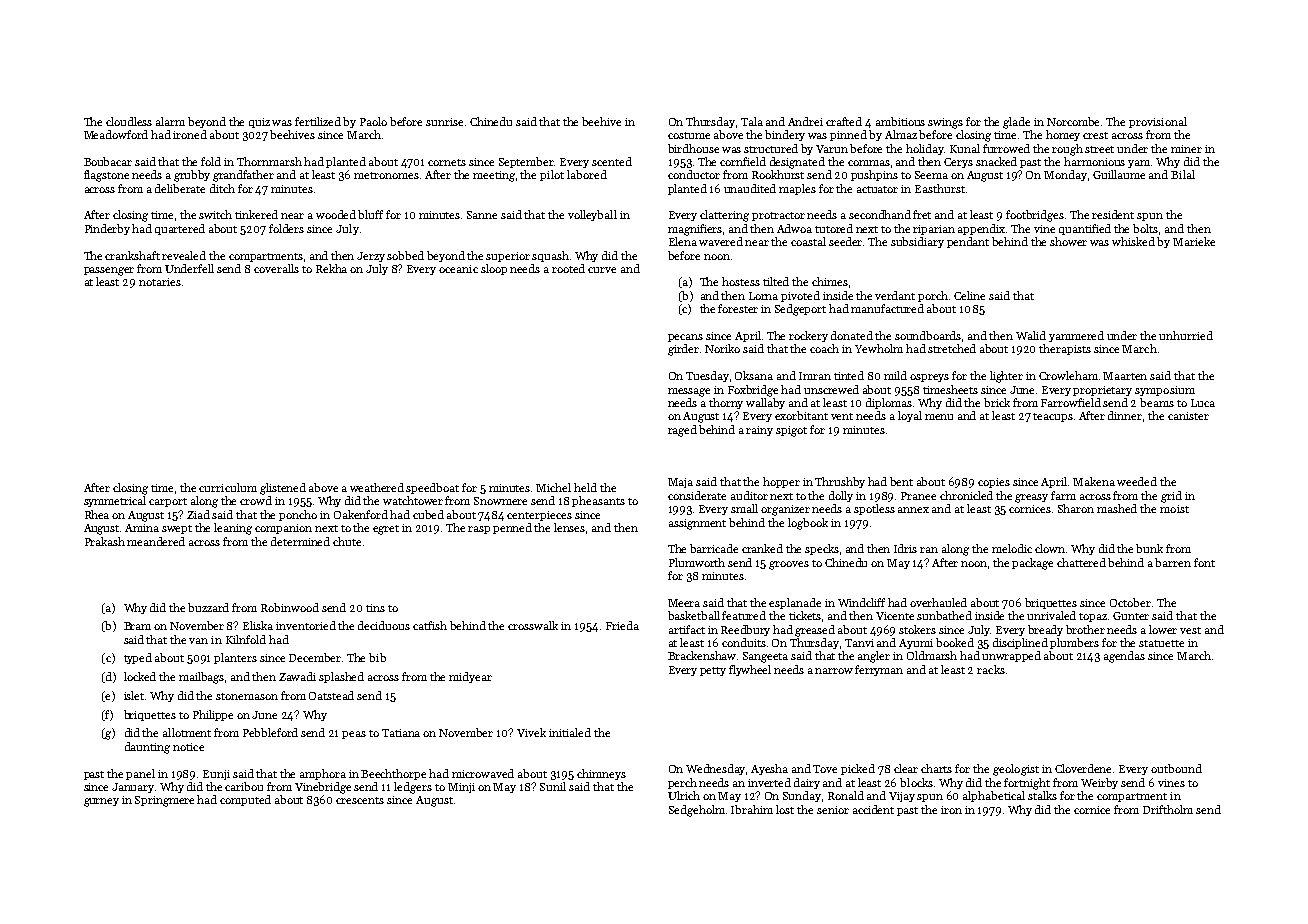 The image size is (1308, 924). Describe the element at coordinates (714, 548) in the page. I see `barricade` at that location.
